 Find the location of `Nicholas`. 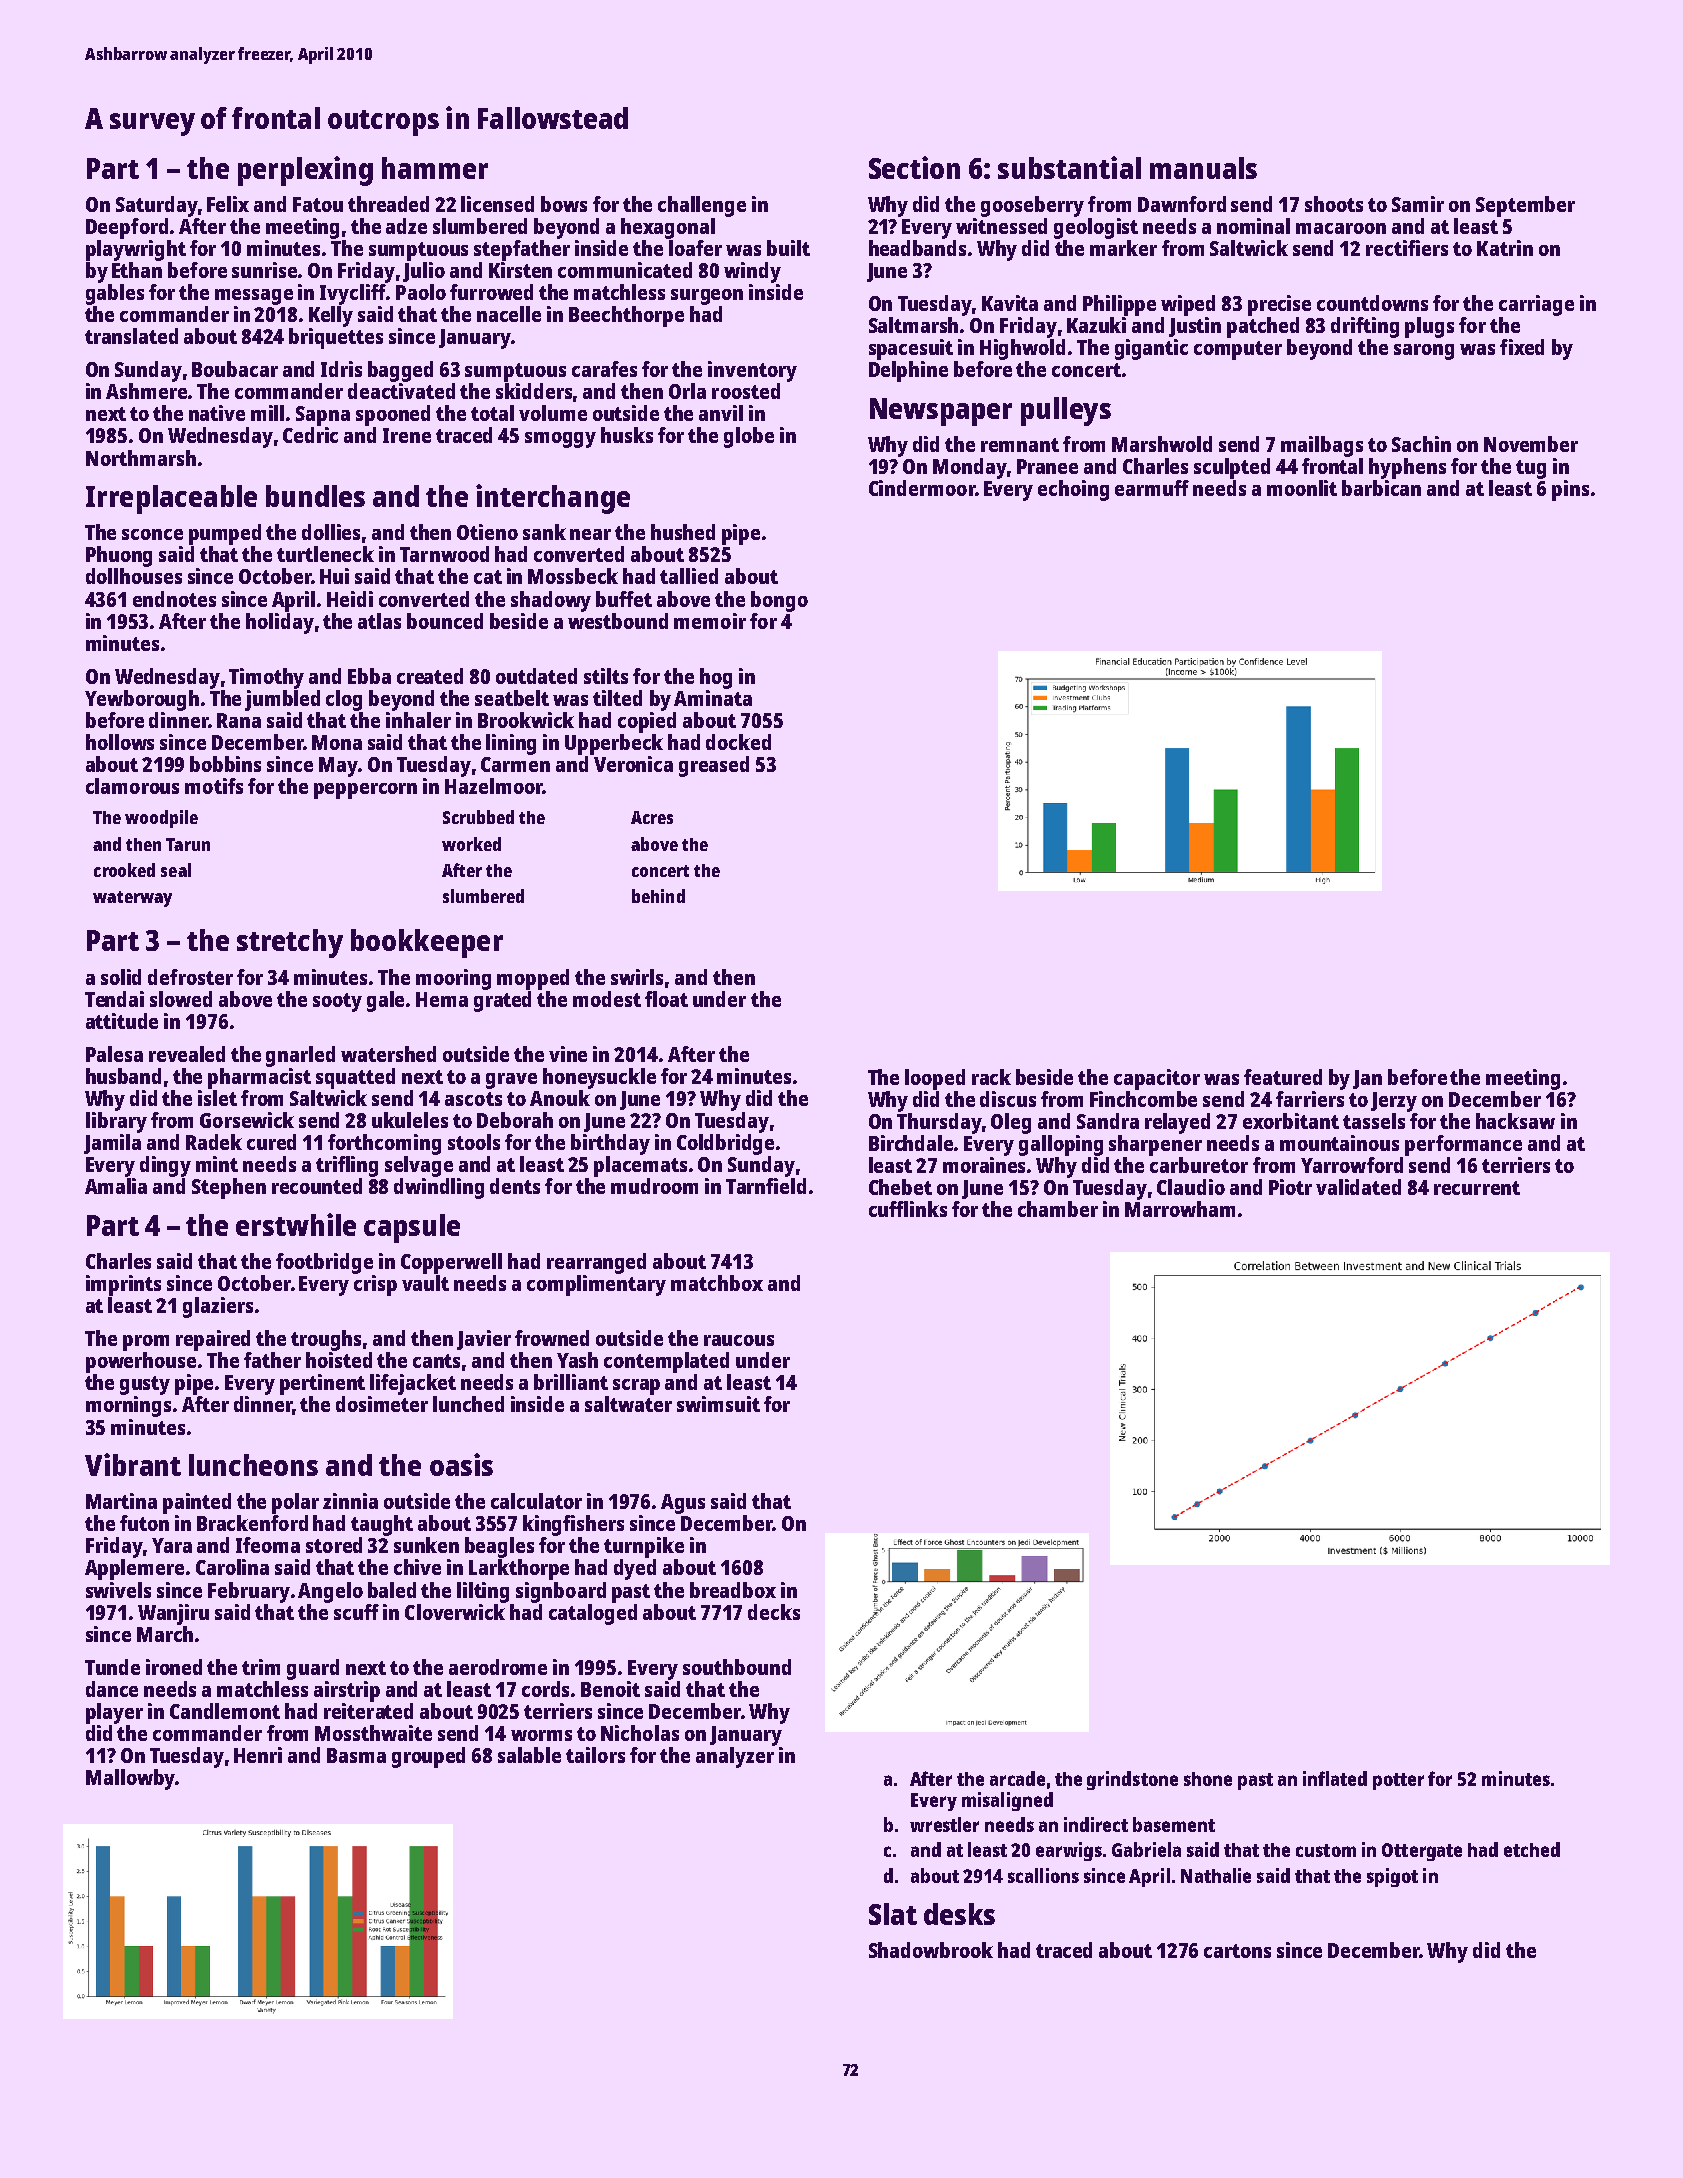

Nicholas is located at coordinates (640, 1733).
